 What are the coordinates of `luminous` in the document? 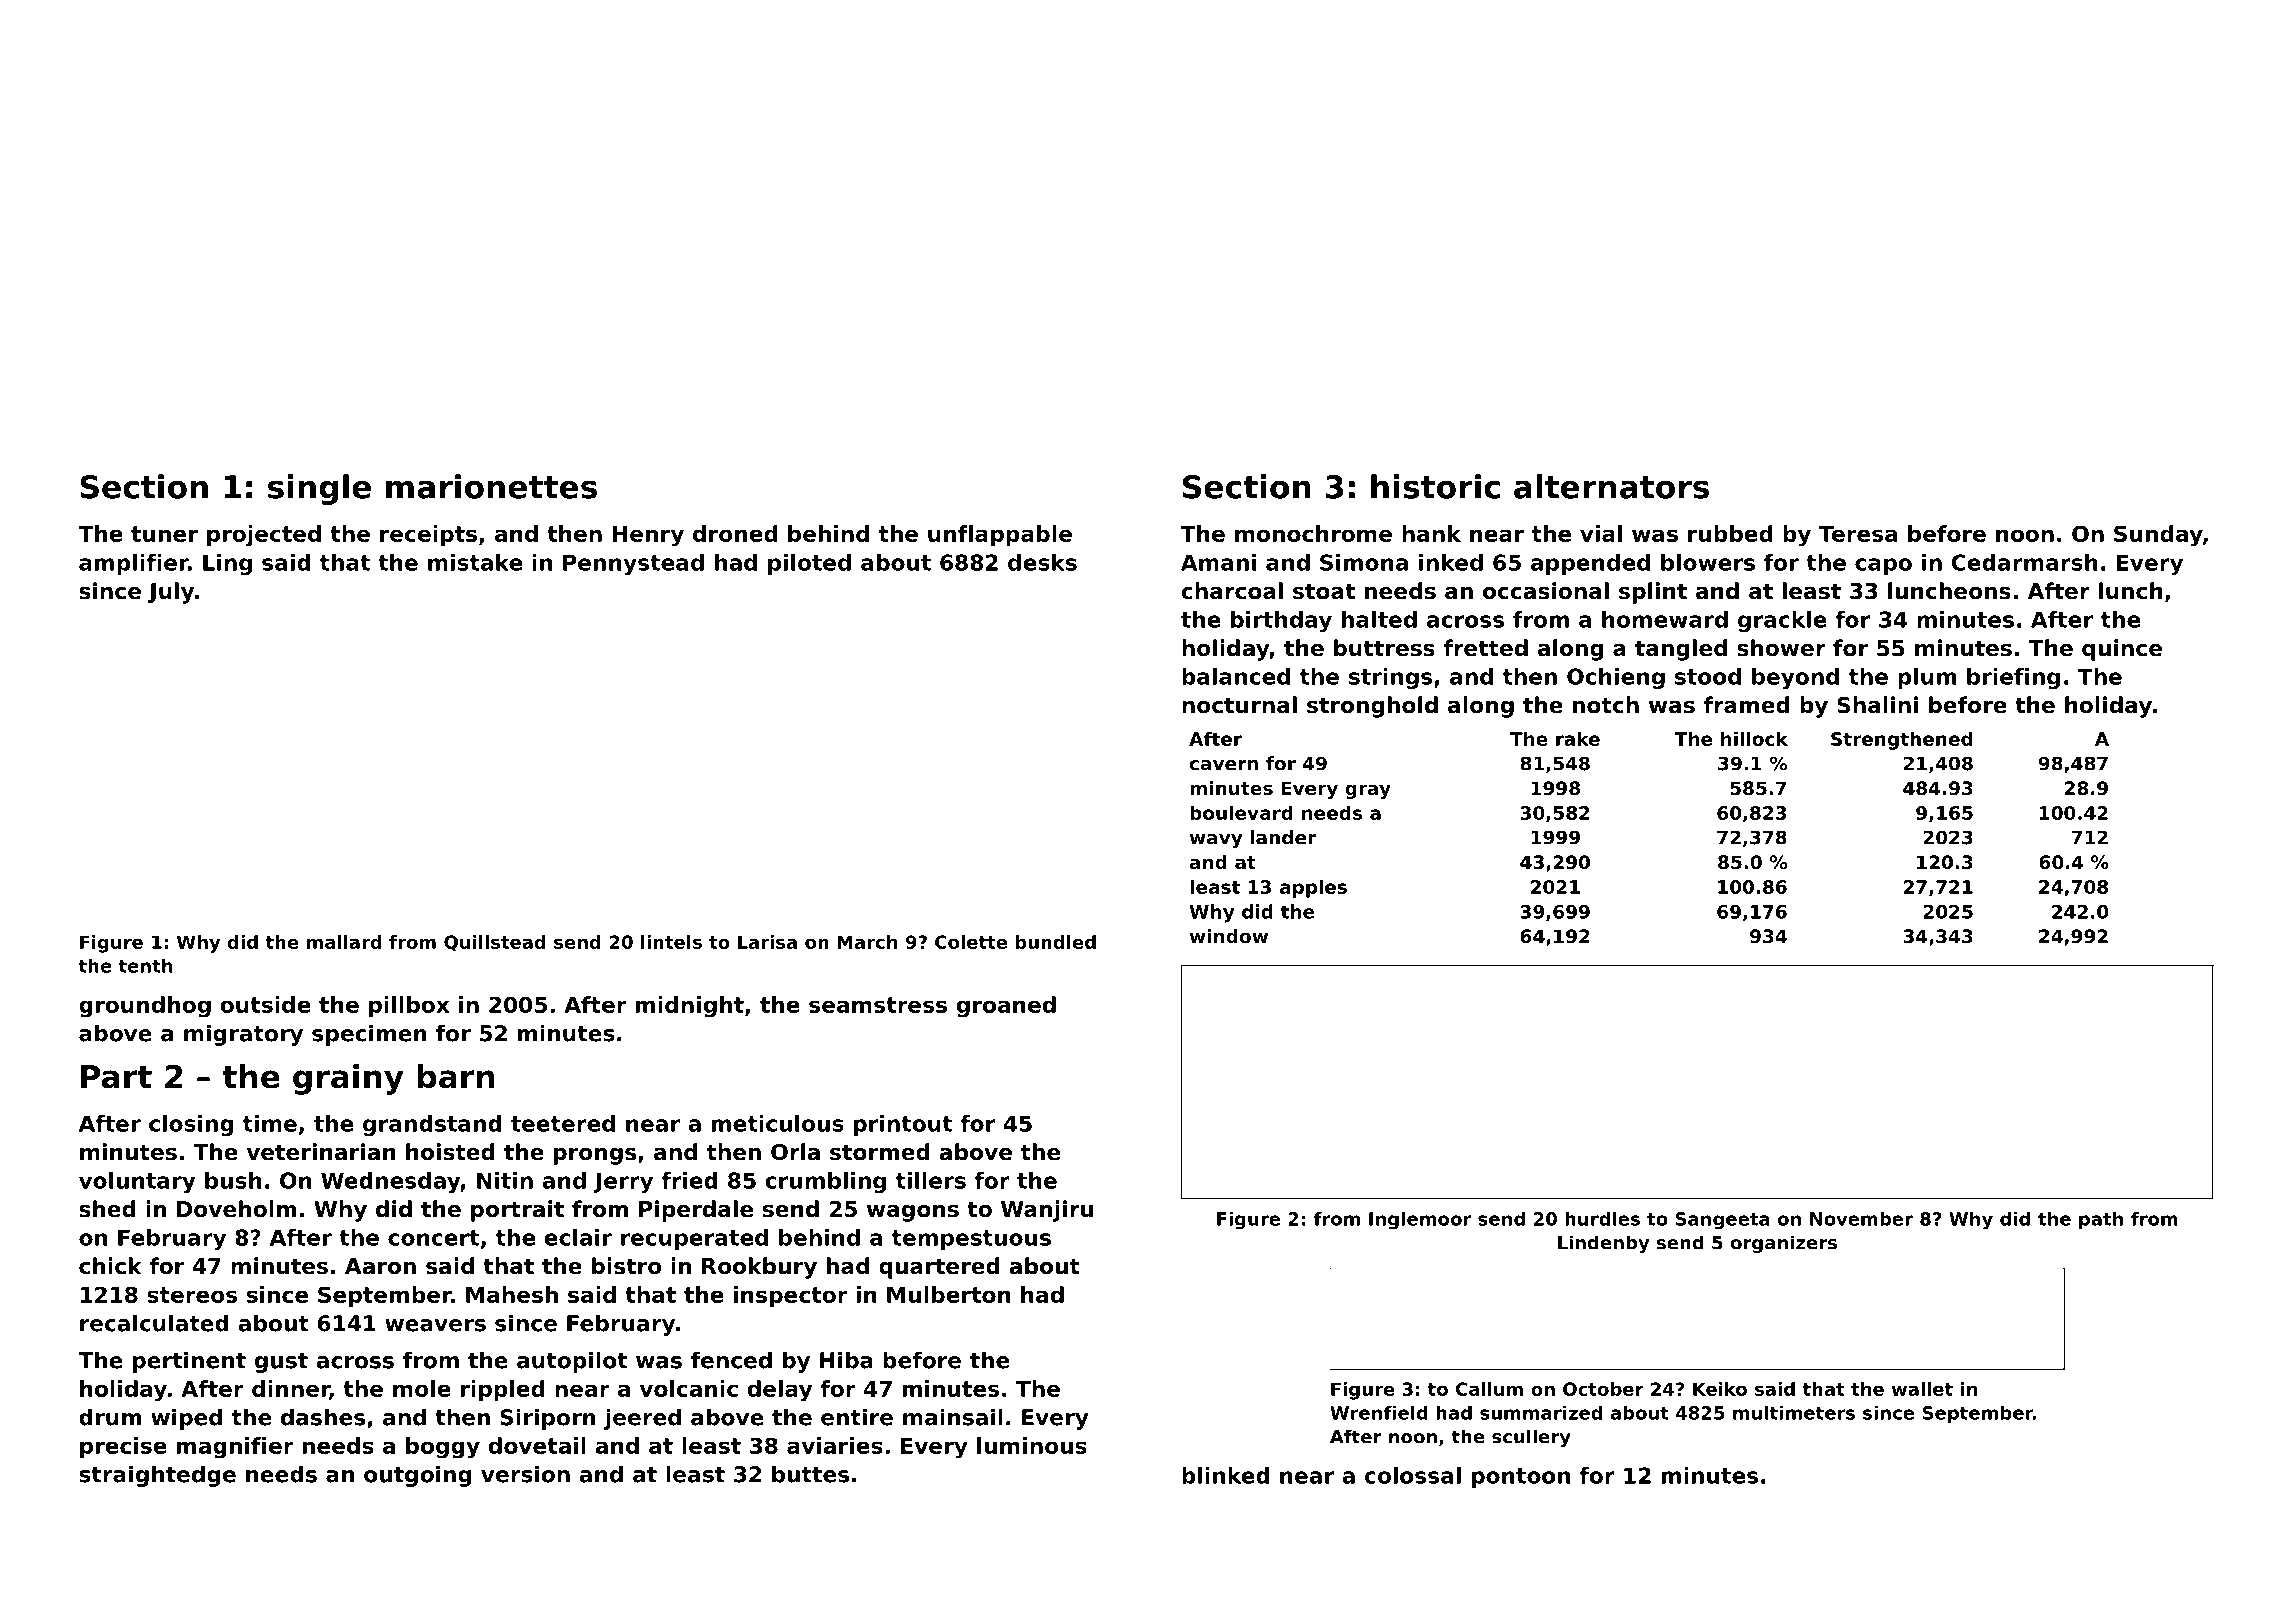 It's located at (1032, 1445).
